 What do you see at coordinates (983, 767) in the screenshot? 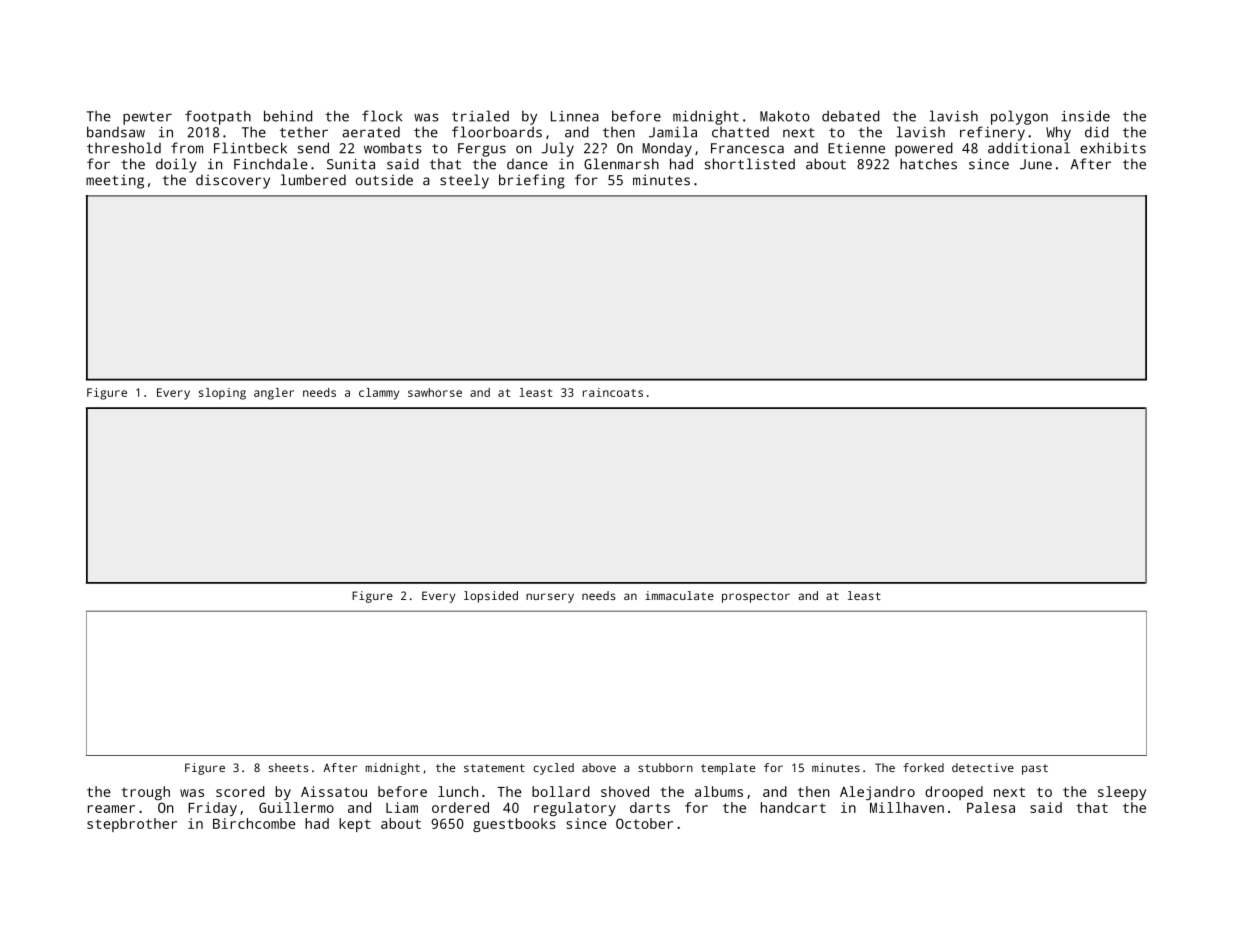
I see `detective` at bounding box center [983, 767].
